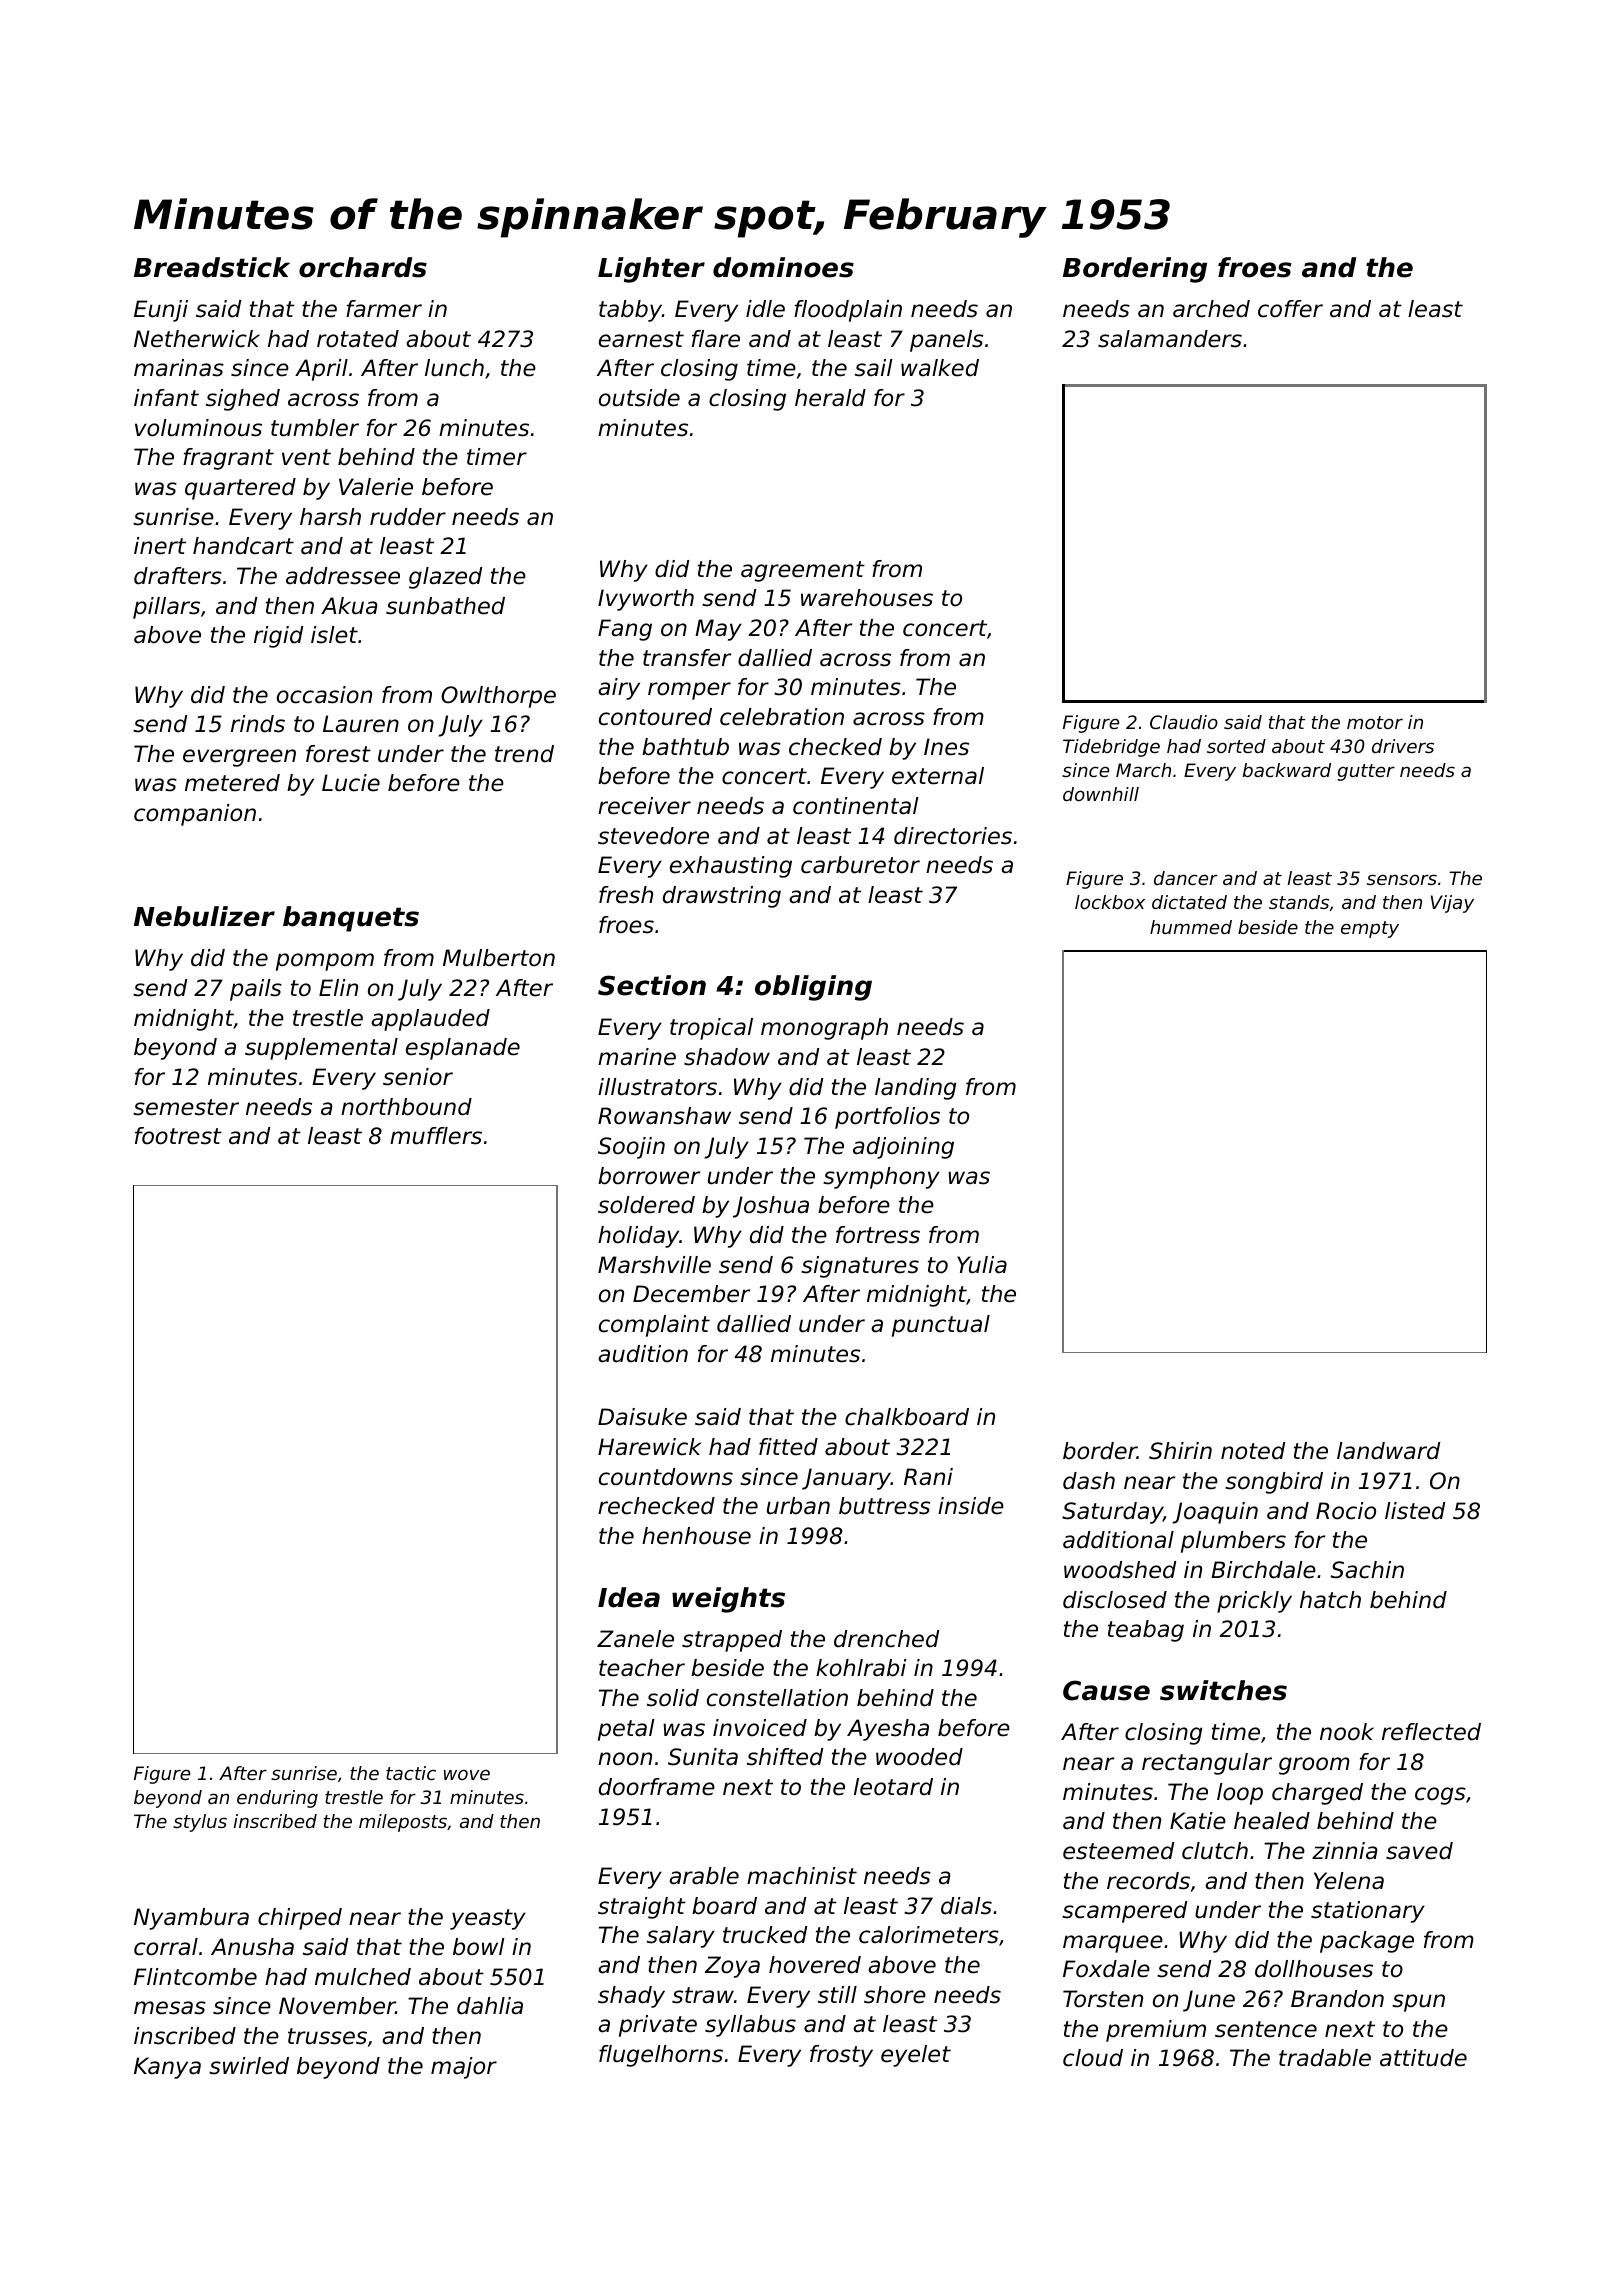 The height and width of the image is (2292, 1620). What do you see at coordinates (946, 747) in the image?
I see `Ines` at bounding box center [946, 747].
